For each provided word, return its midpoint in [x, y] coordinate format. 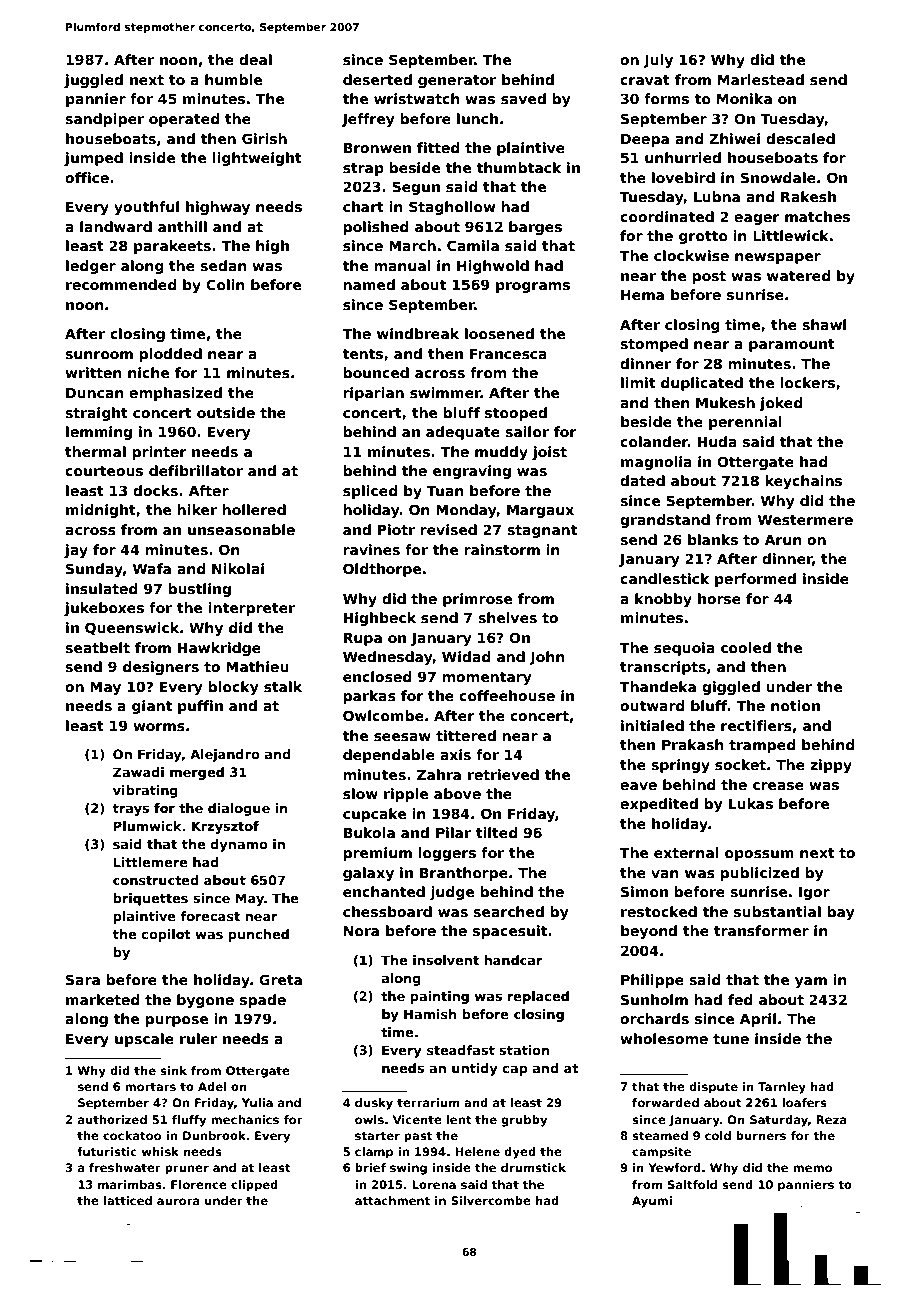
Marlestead [761, 79]
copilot [166, 935]
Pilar [453, 832]
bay [841, 913]
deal [255, 59]
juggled [93, 81]
